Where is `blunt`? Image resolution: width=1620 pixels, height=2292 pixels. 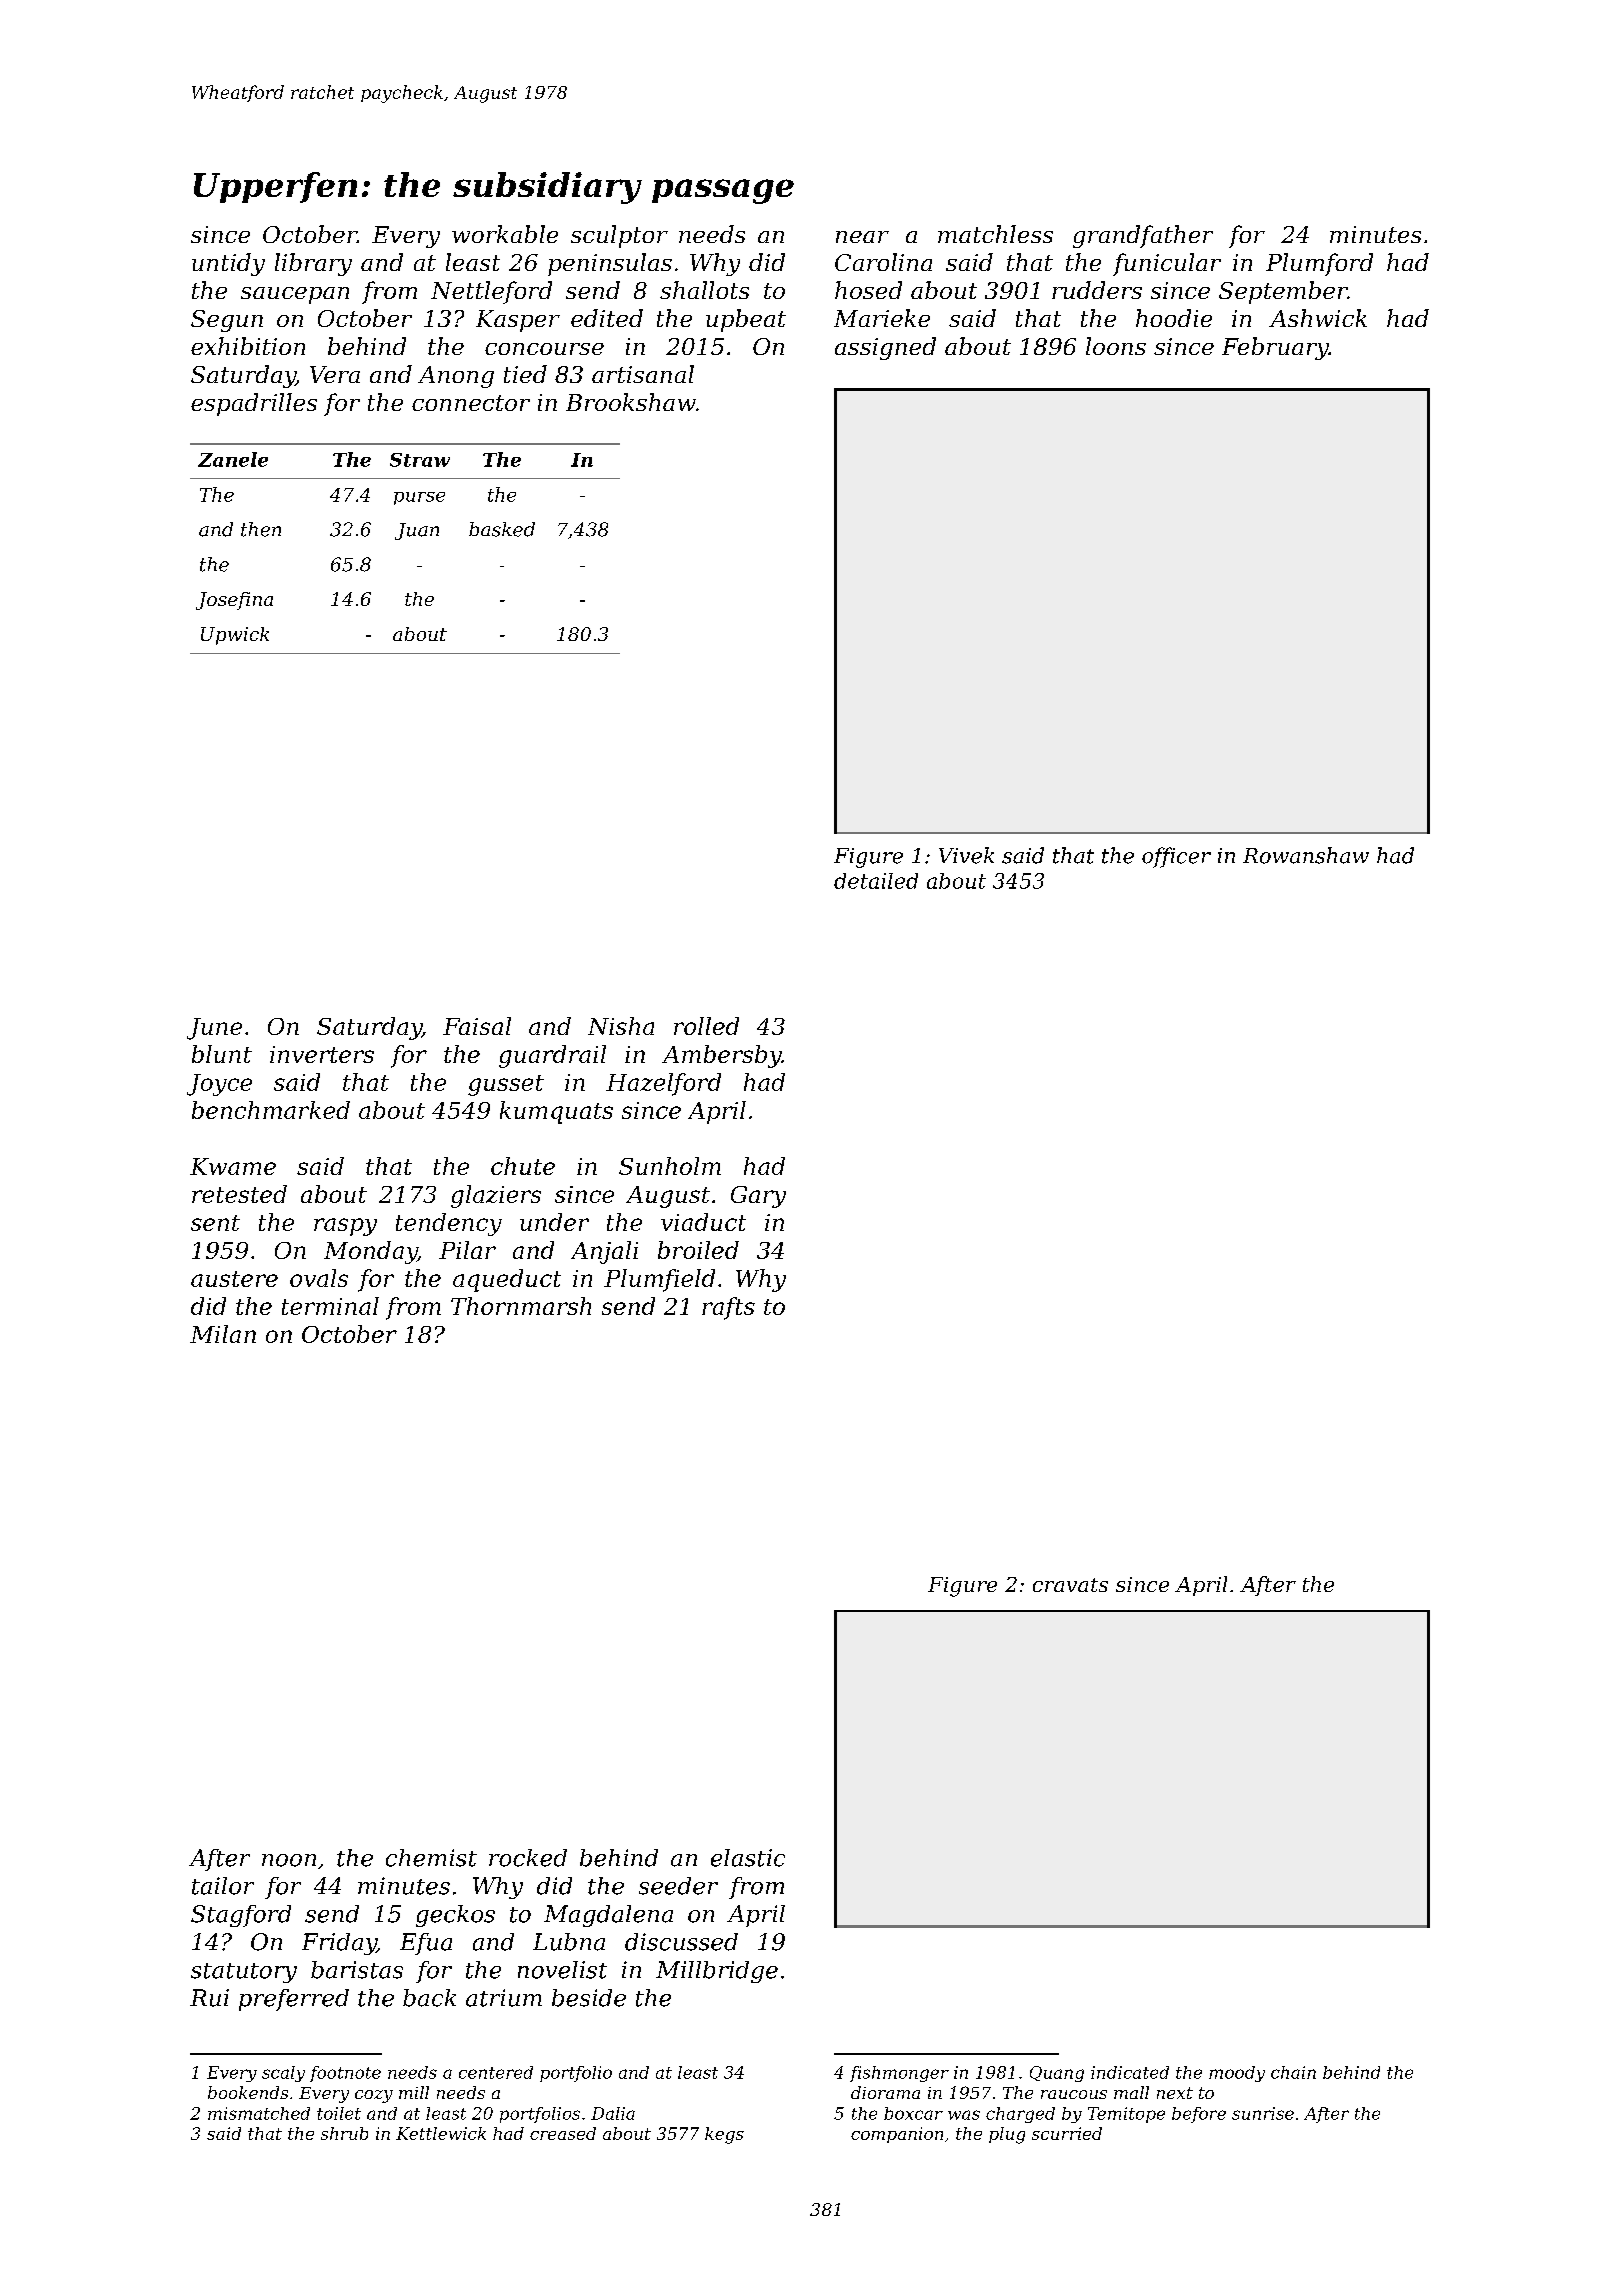
blunt is located at coordinates (222, 1054).
